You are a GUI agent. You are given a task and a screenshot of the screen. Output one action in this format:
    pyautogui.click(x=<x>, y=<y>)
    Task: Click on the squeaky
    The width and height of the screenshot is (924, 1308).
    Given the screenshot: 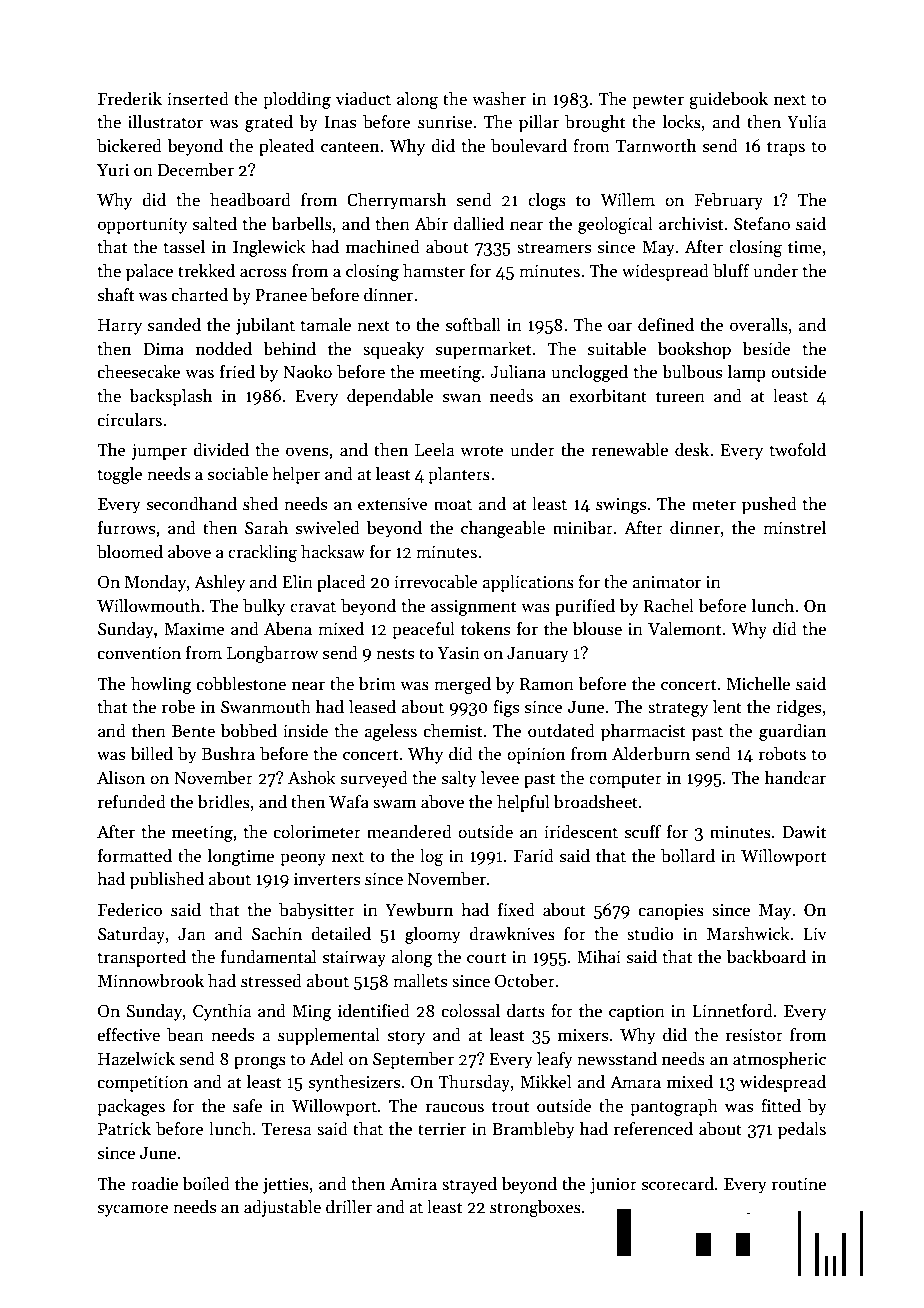 What is the action you would take?
    pyautogui.click(x=393, y=350)
